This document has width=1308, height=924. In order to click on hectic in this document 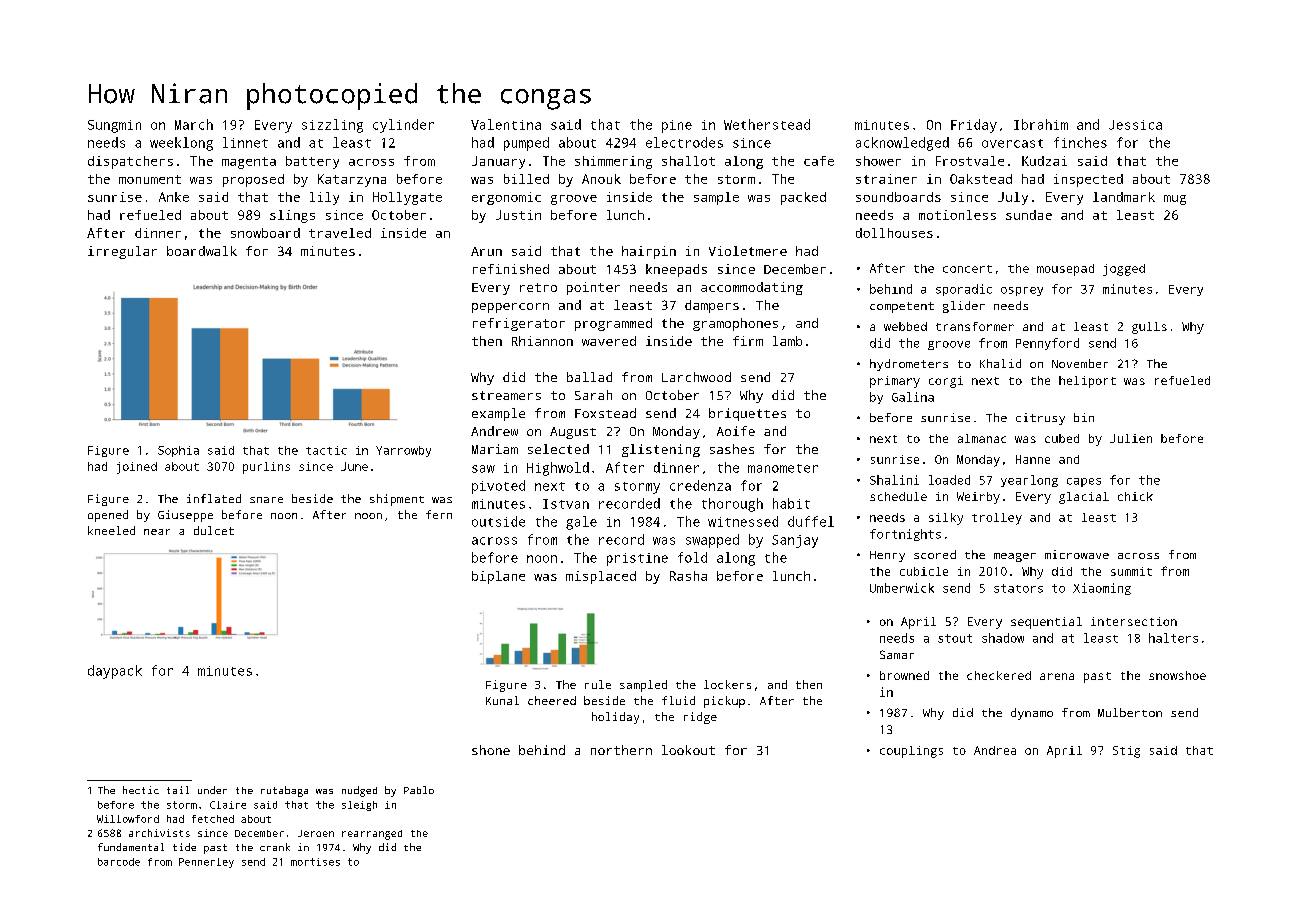, I will do `click(141, 790)`.
